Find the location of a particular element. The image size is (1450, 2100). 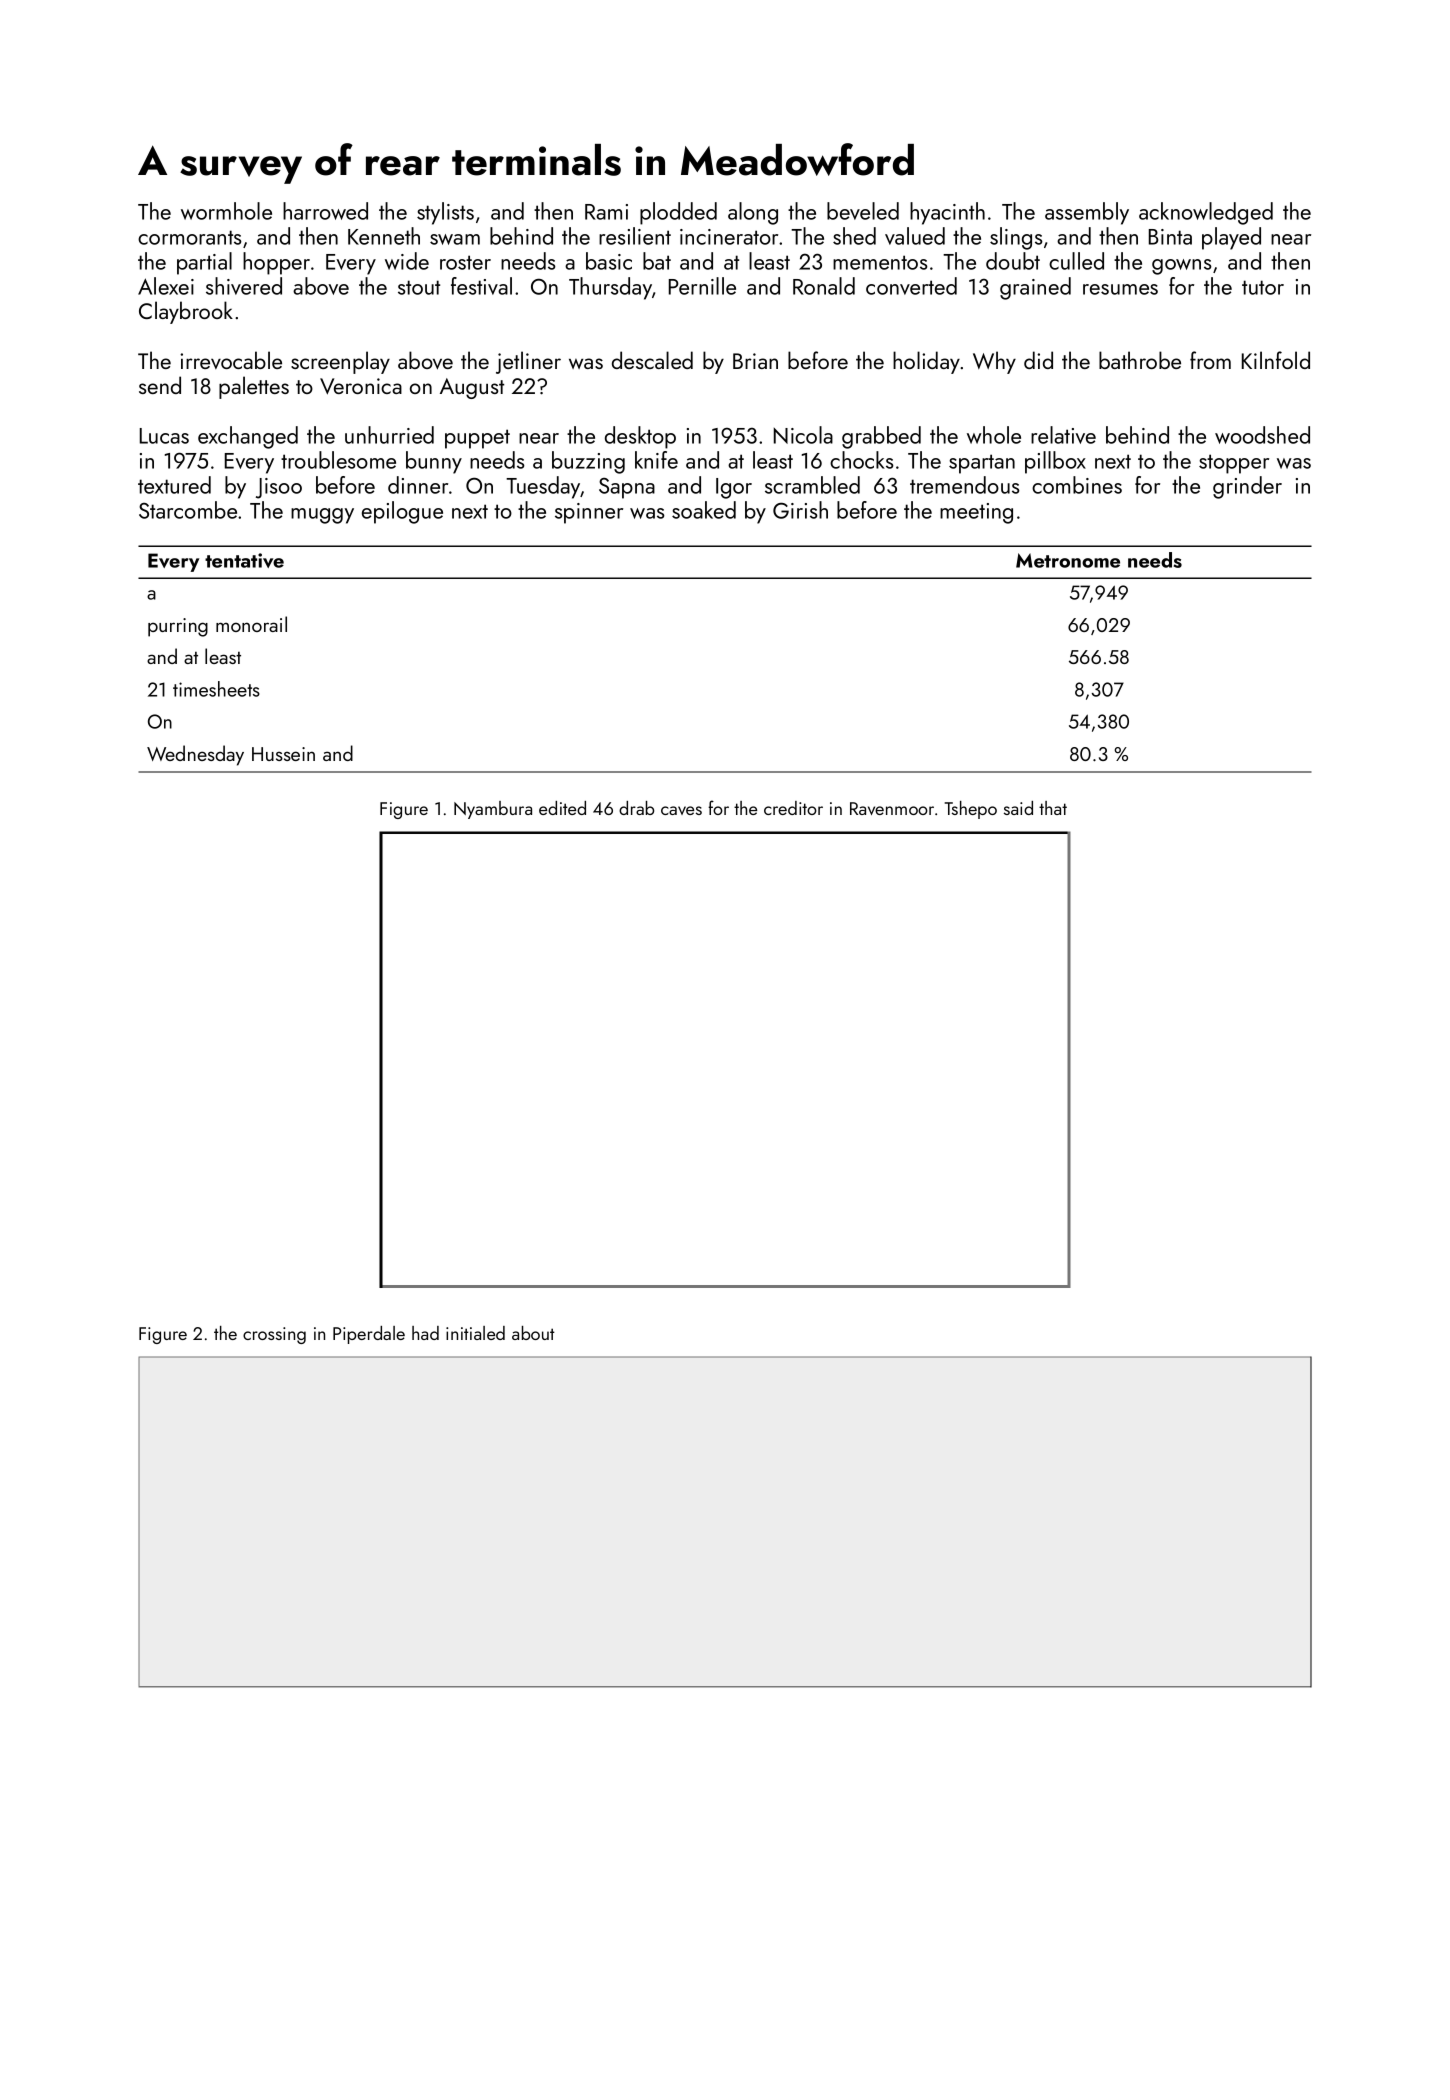

wormhole is located at coordinates (226, 211).
